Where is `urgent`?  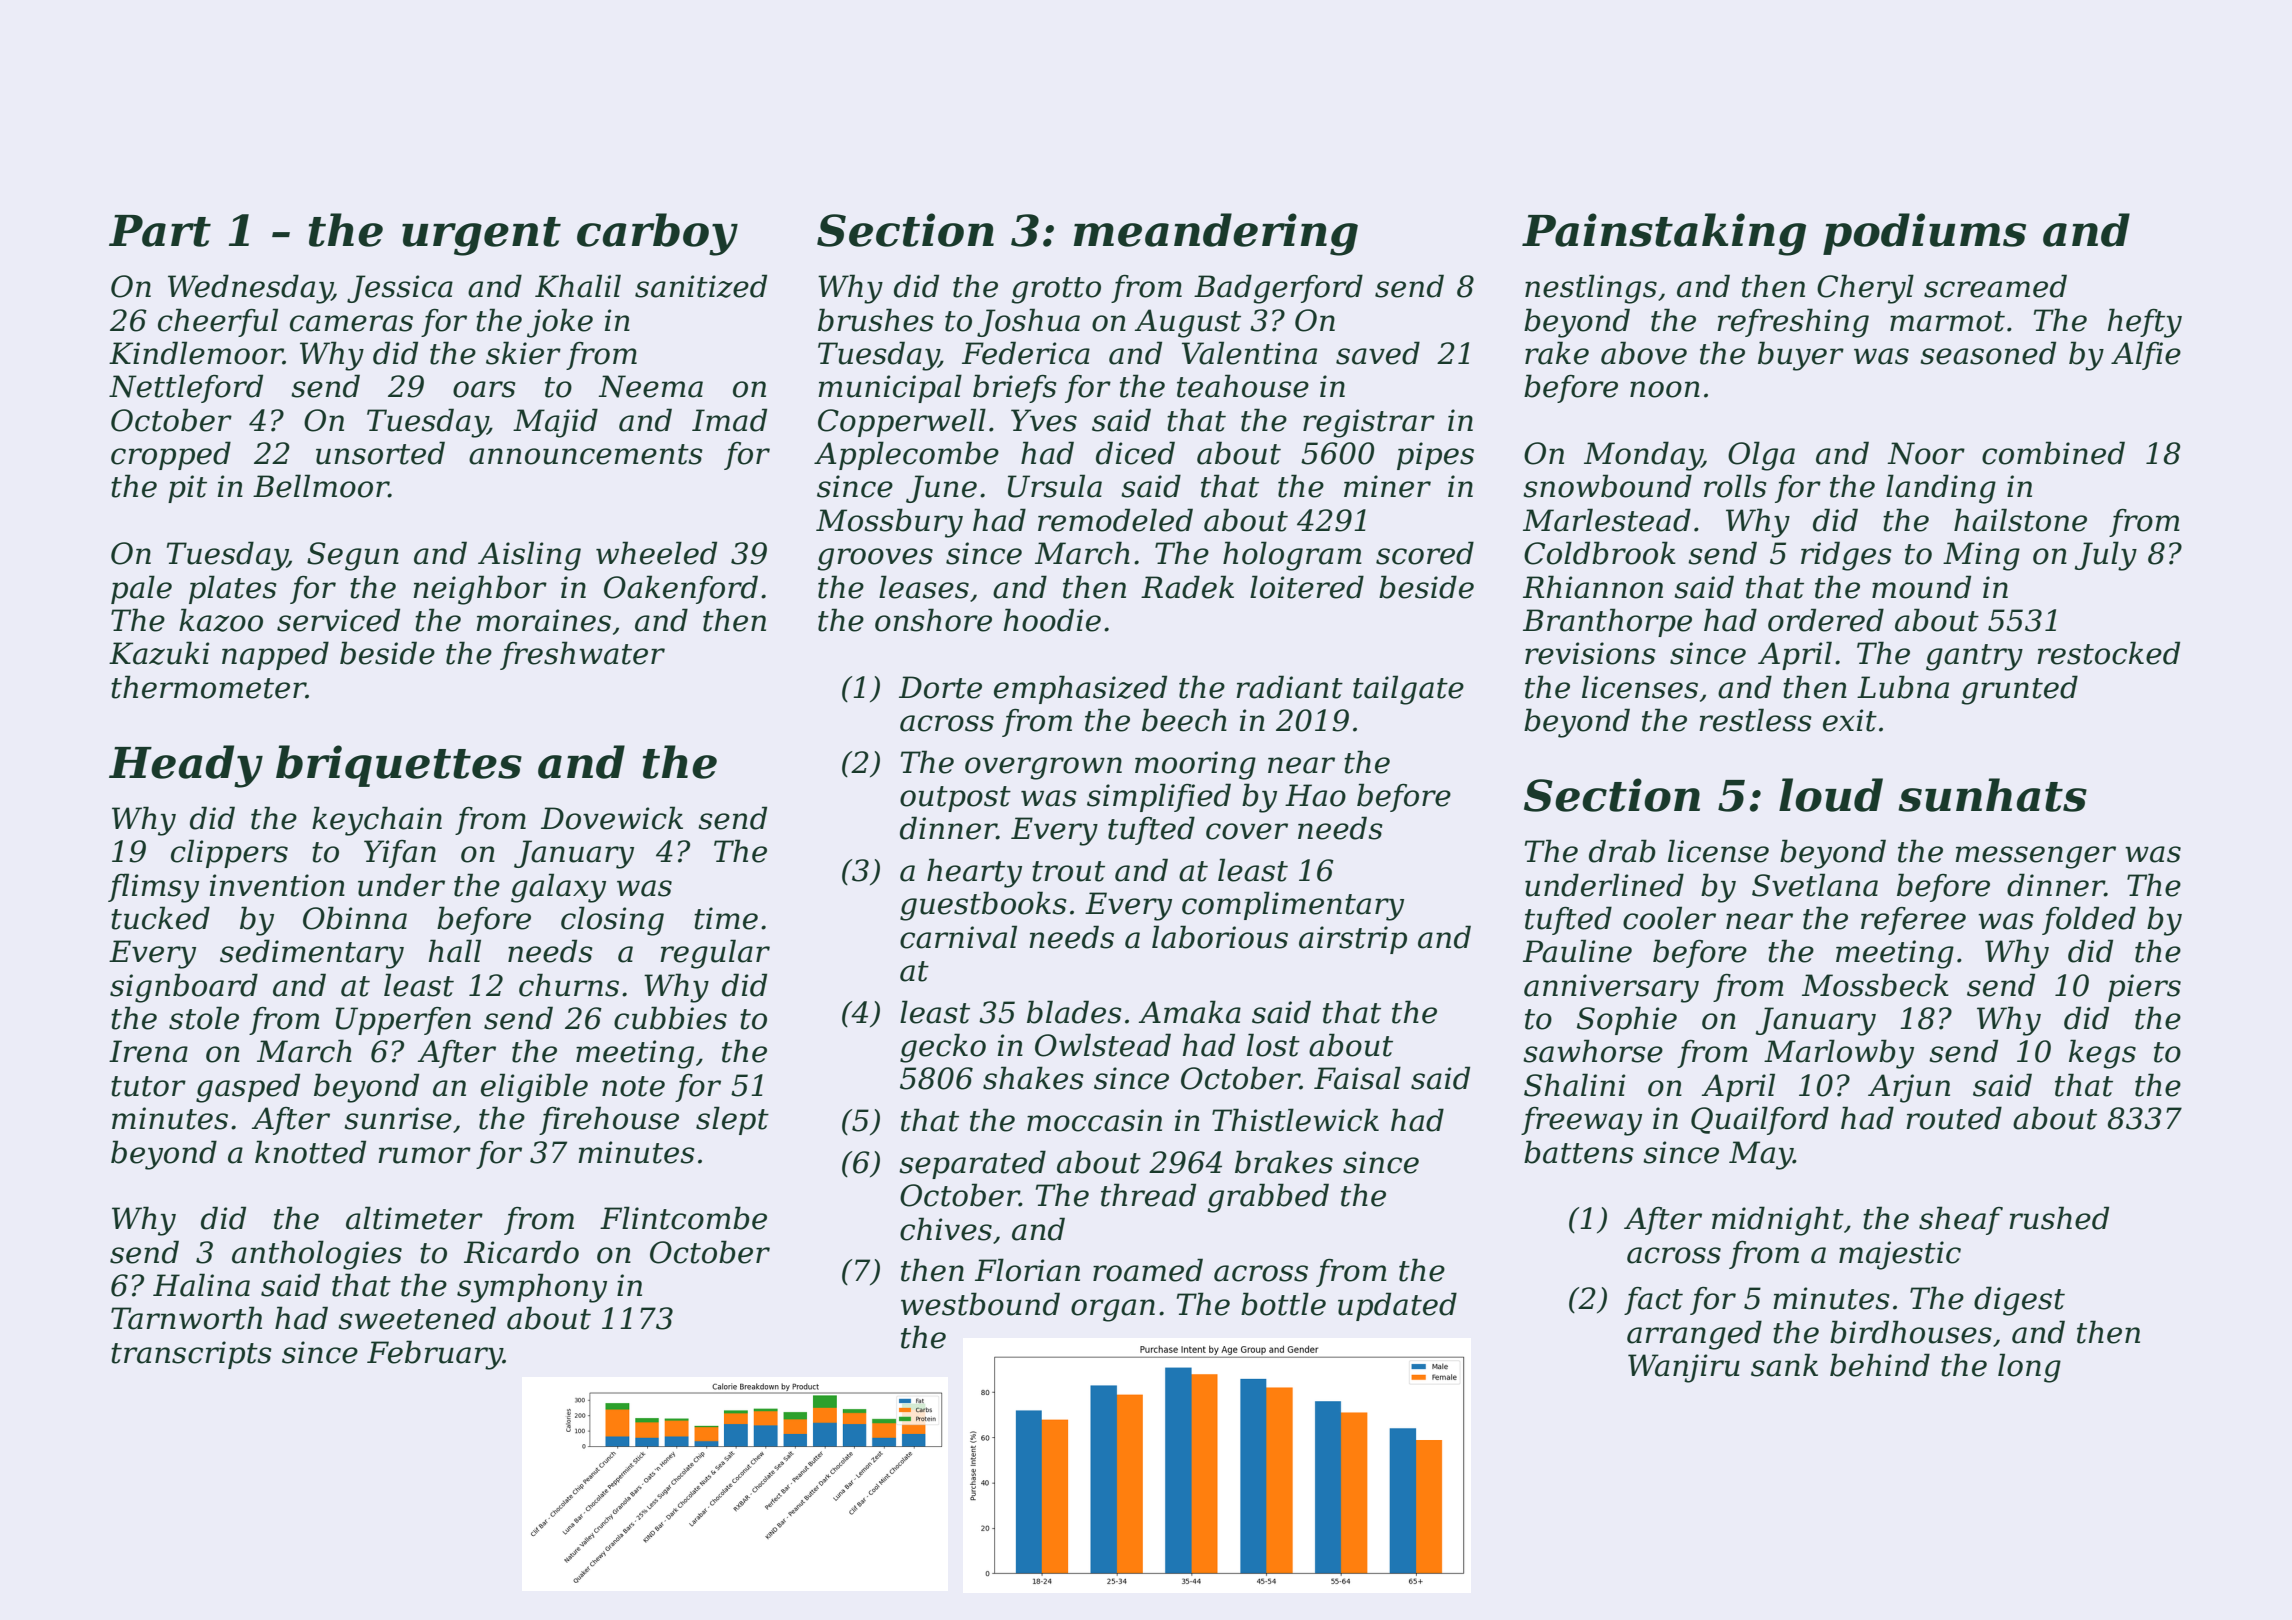 urgent is located at coordinates (481, 236).
